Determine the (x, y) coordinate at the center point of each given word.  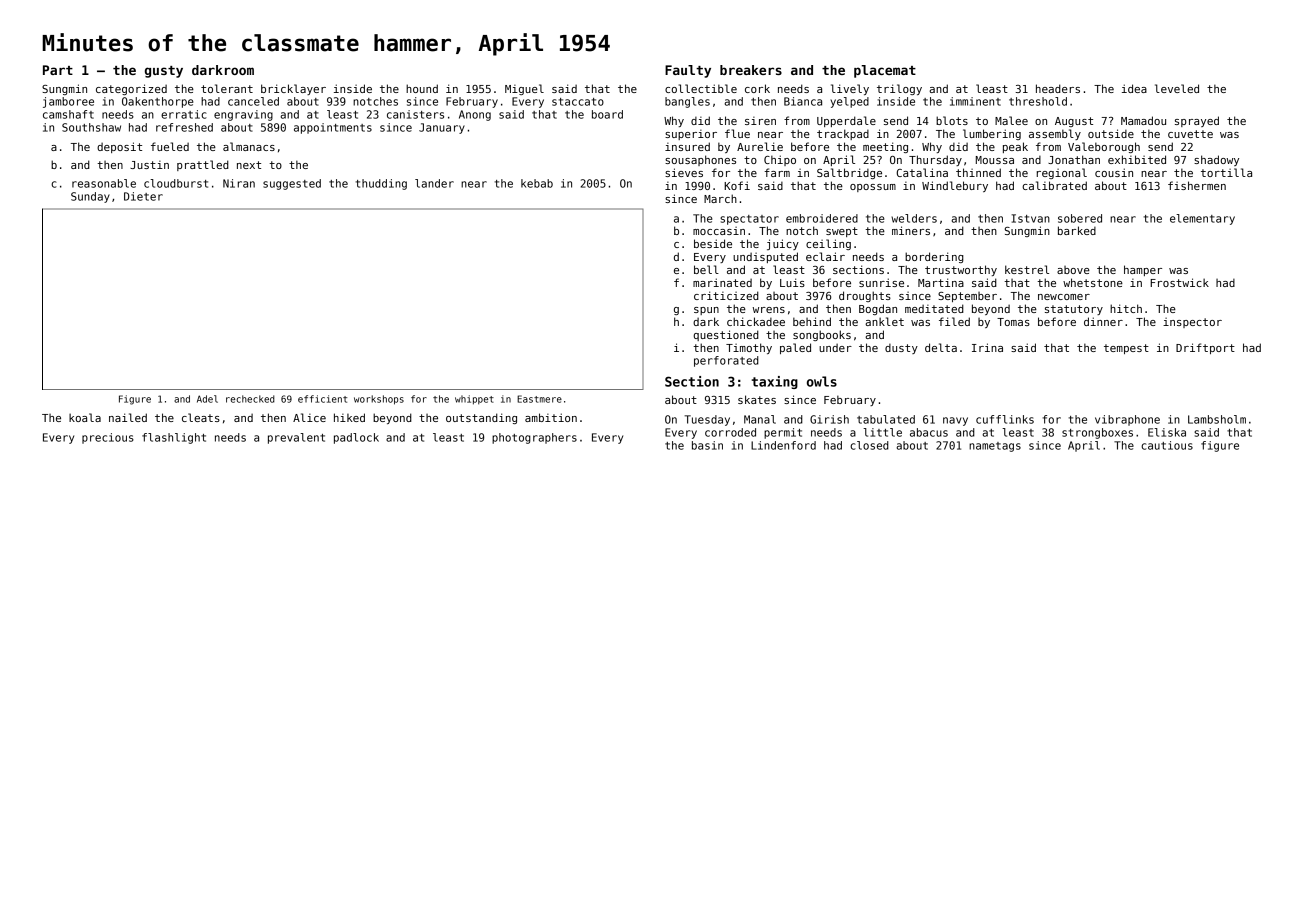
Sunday (90, 197)
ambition (551, 417)
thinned (978, 172)
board (607, 114)
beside (713, 243)
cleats (201, 417)
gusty (164, 72)
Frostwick (1179, 282)
